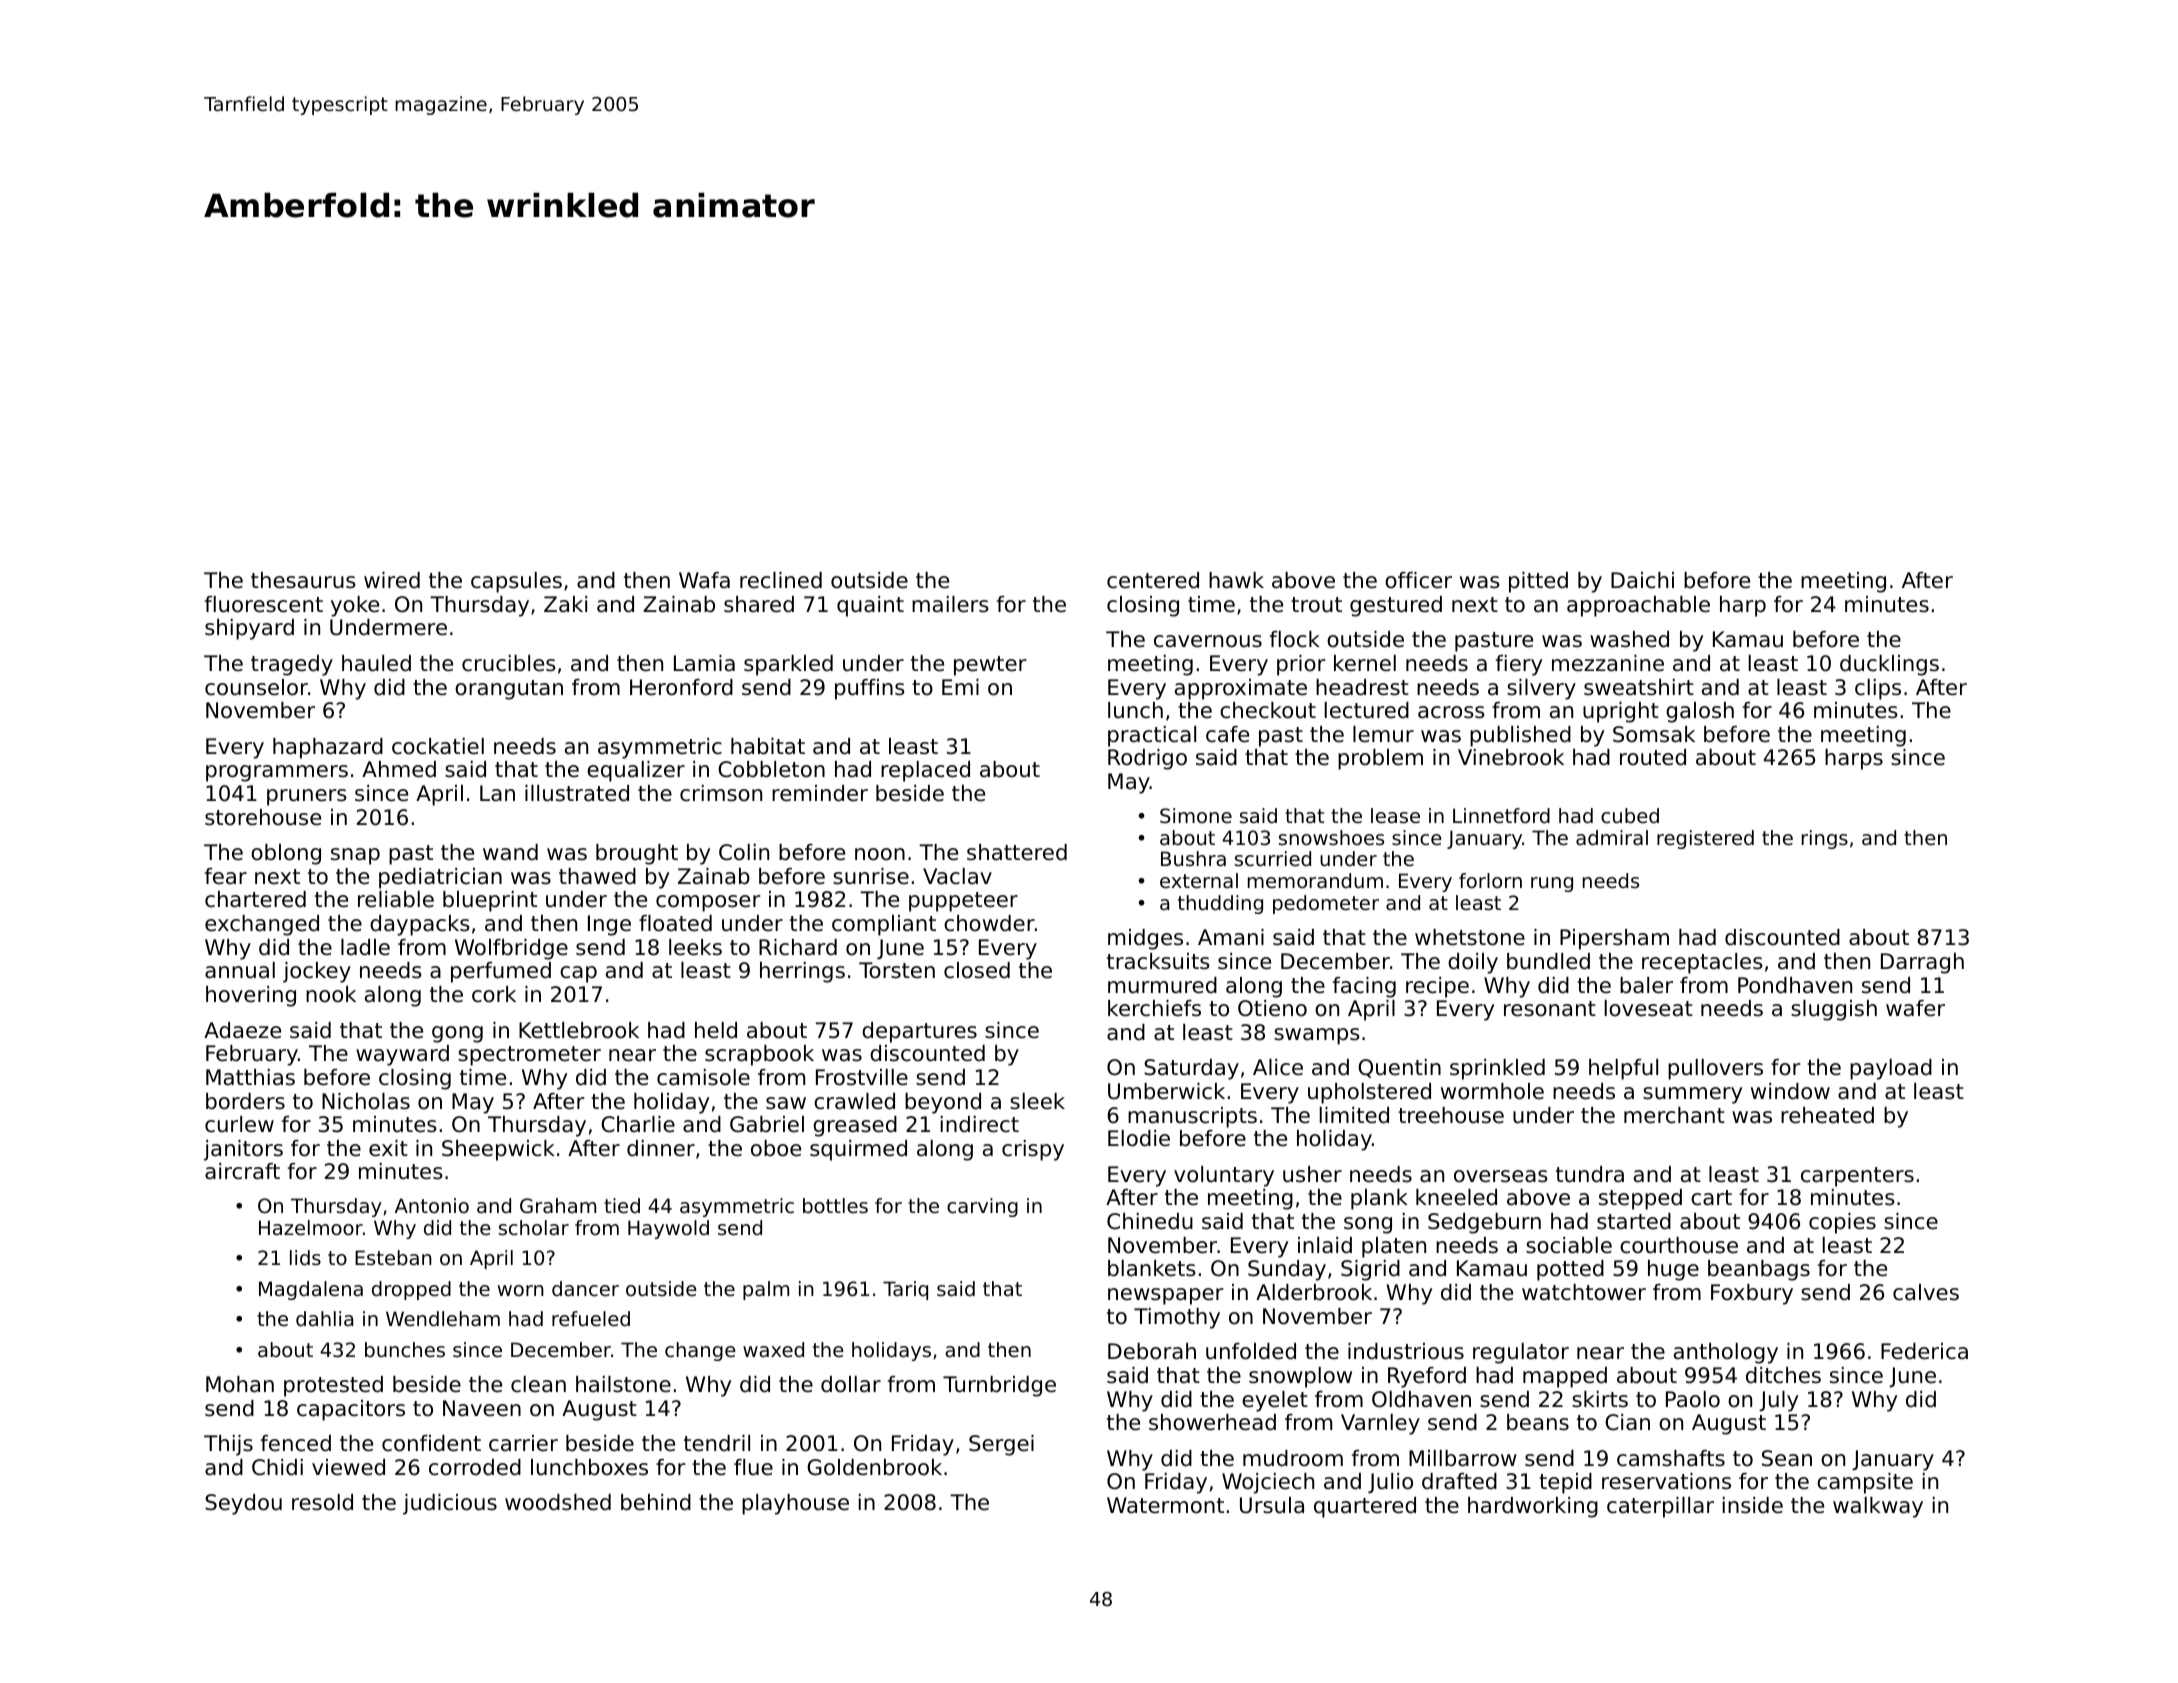 This screenshot has width=2178, height=1683. I want to click on Chidi, so click(277, 1467).
